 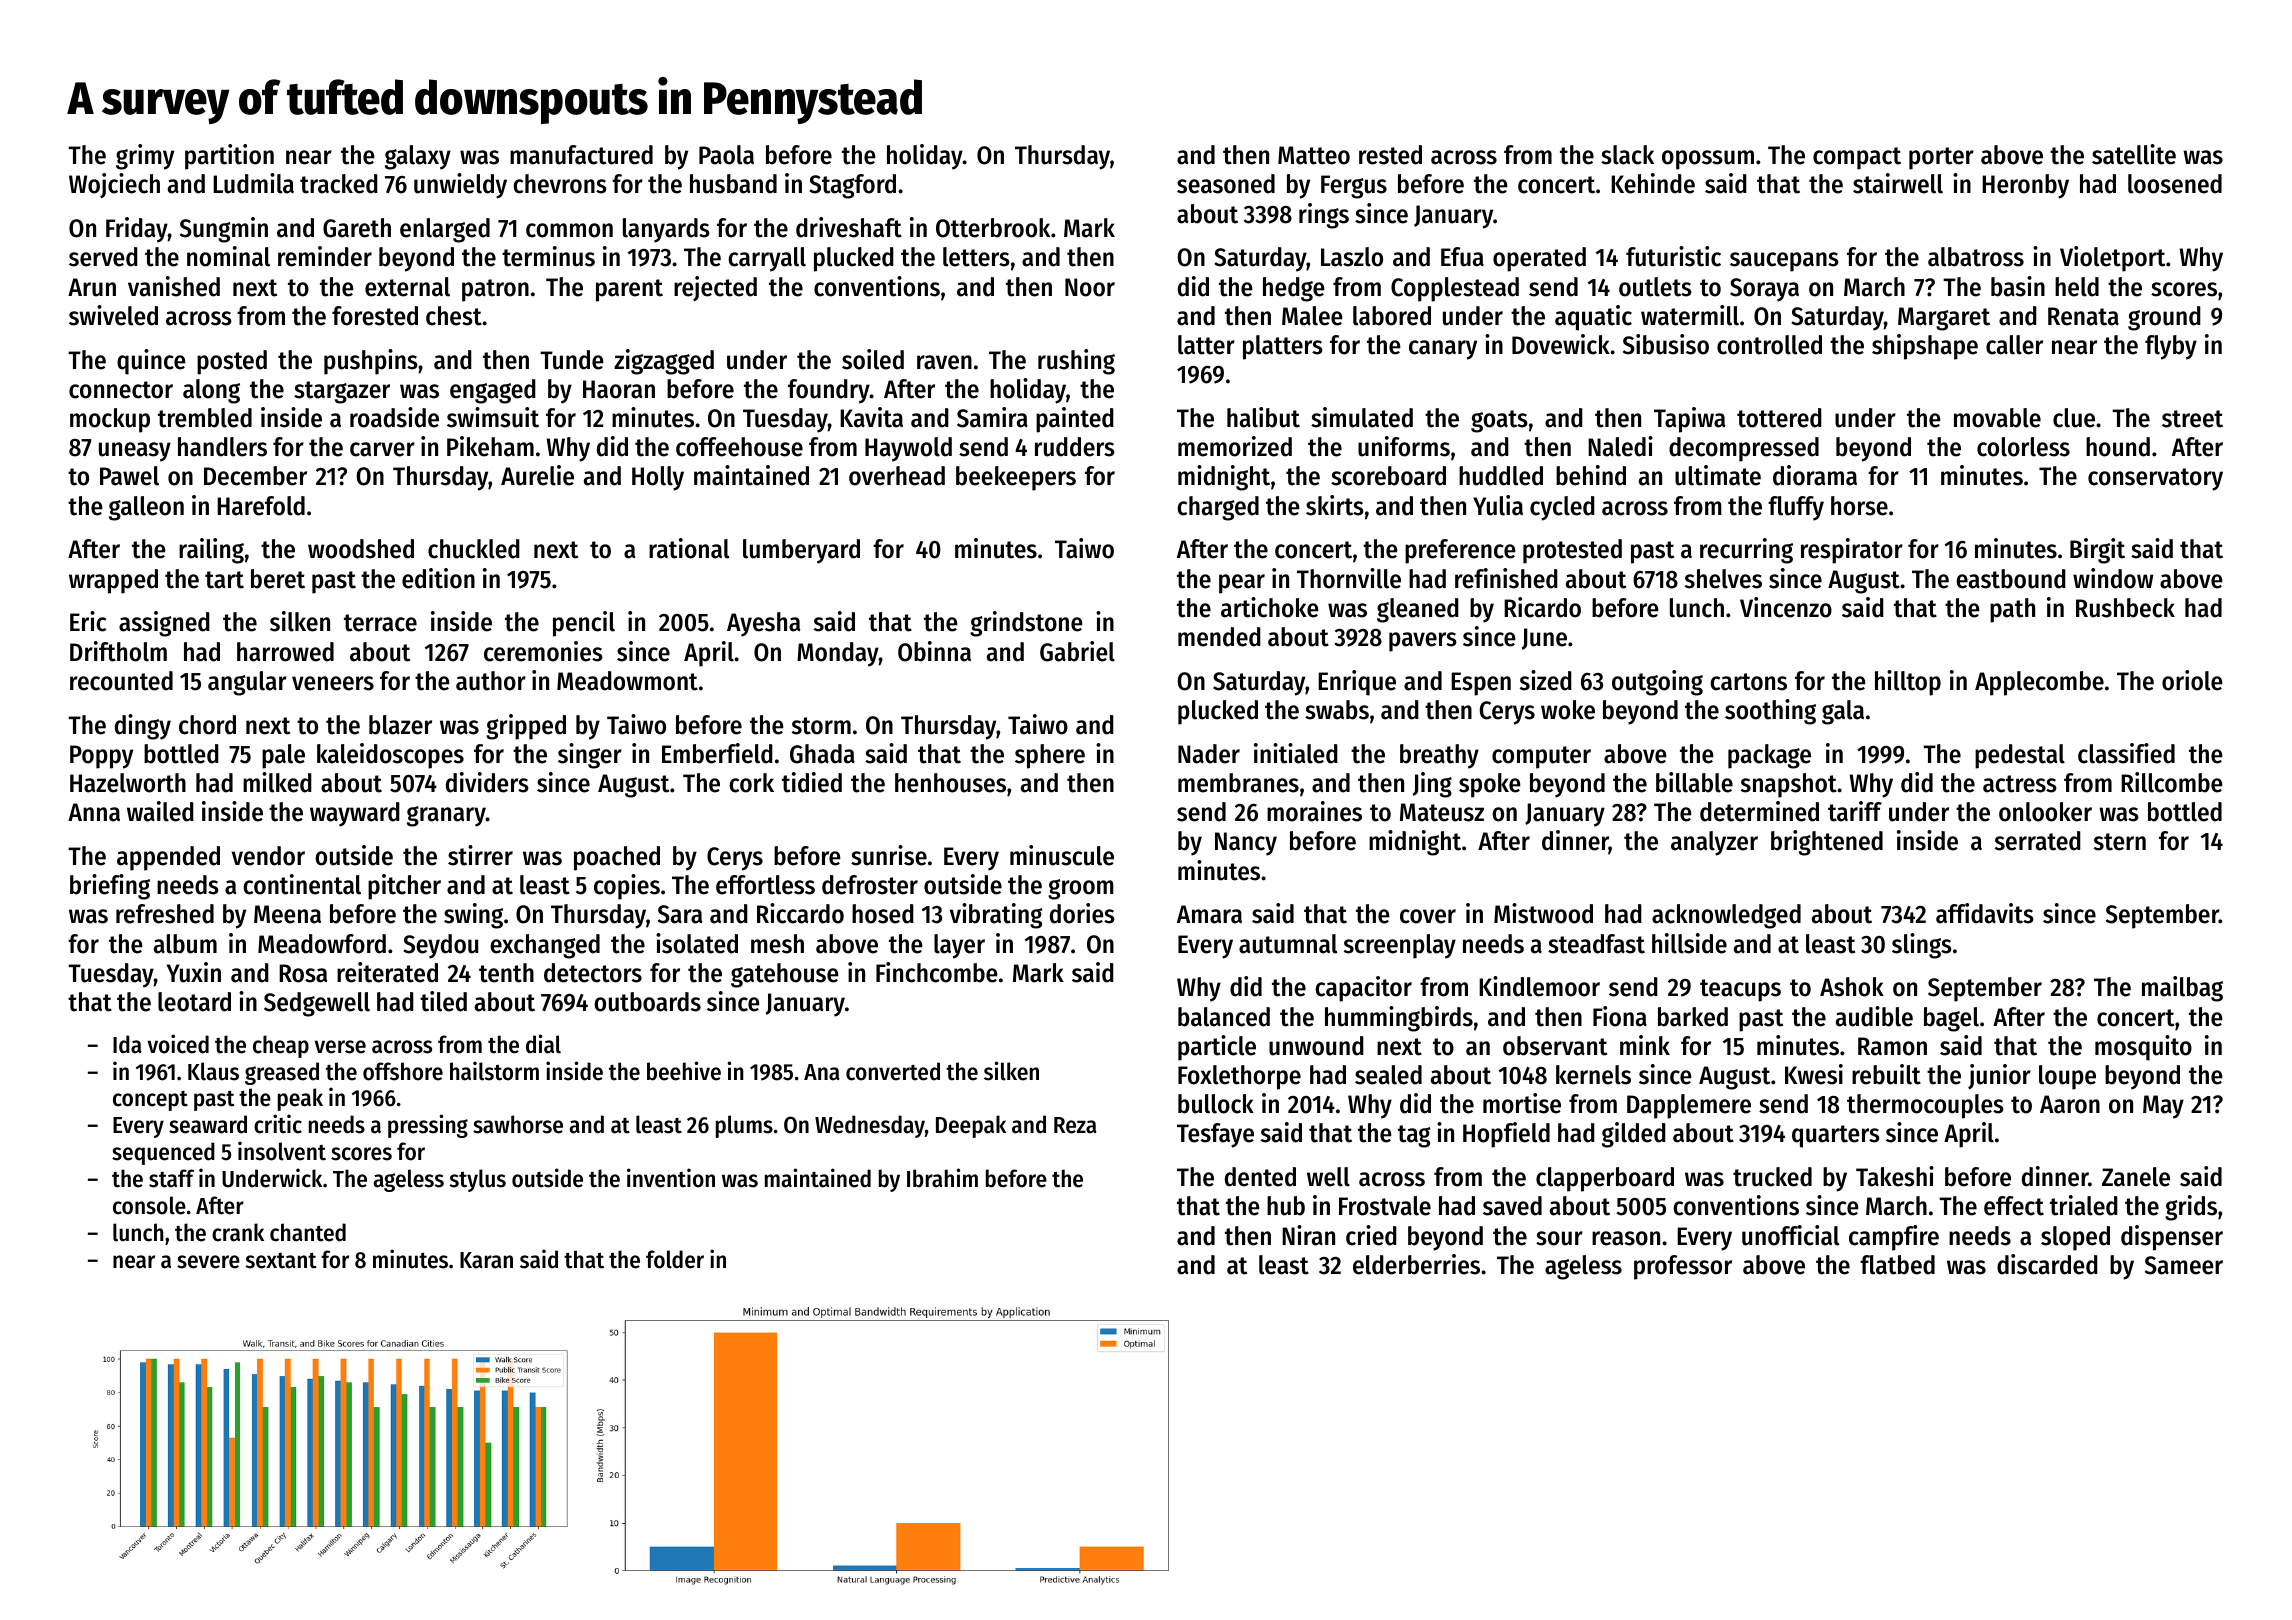 What do you see at coordinates (1925, 347) in the document?
I see `shipshape` at bounding box center [1925, 347].
